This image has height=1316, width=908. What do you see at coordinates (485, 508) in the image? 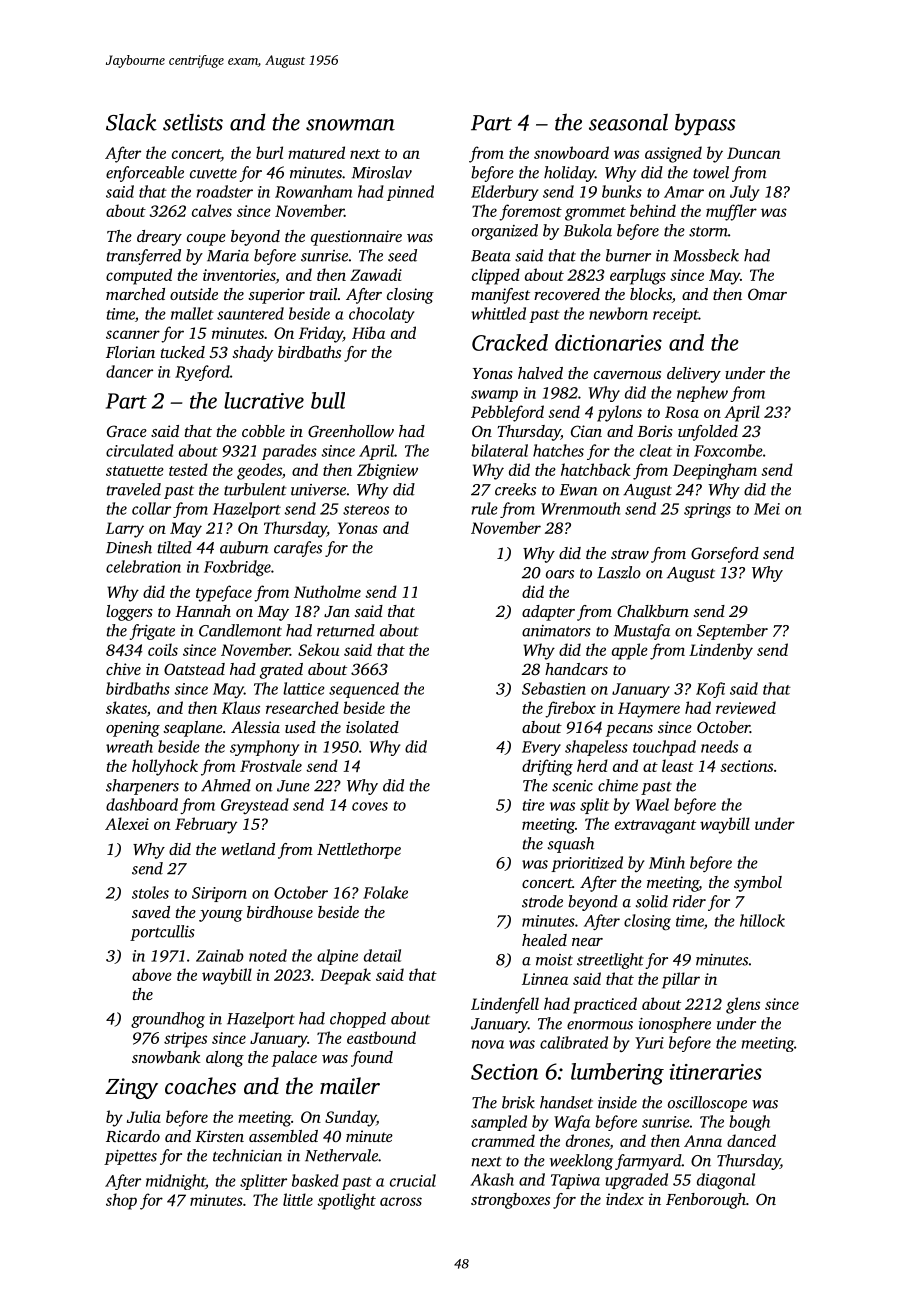
I see `rule` at bounding box center [485, 508].
